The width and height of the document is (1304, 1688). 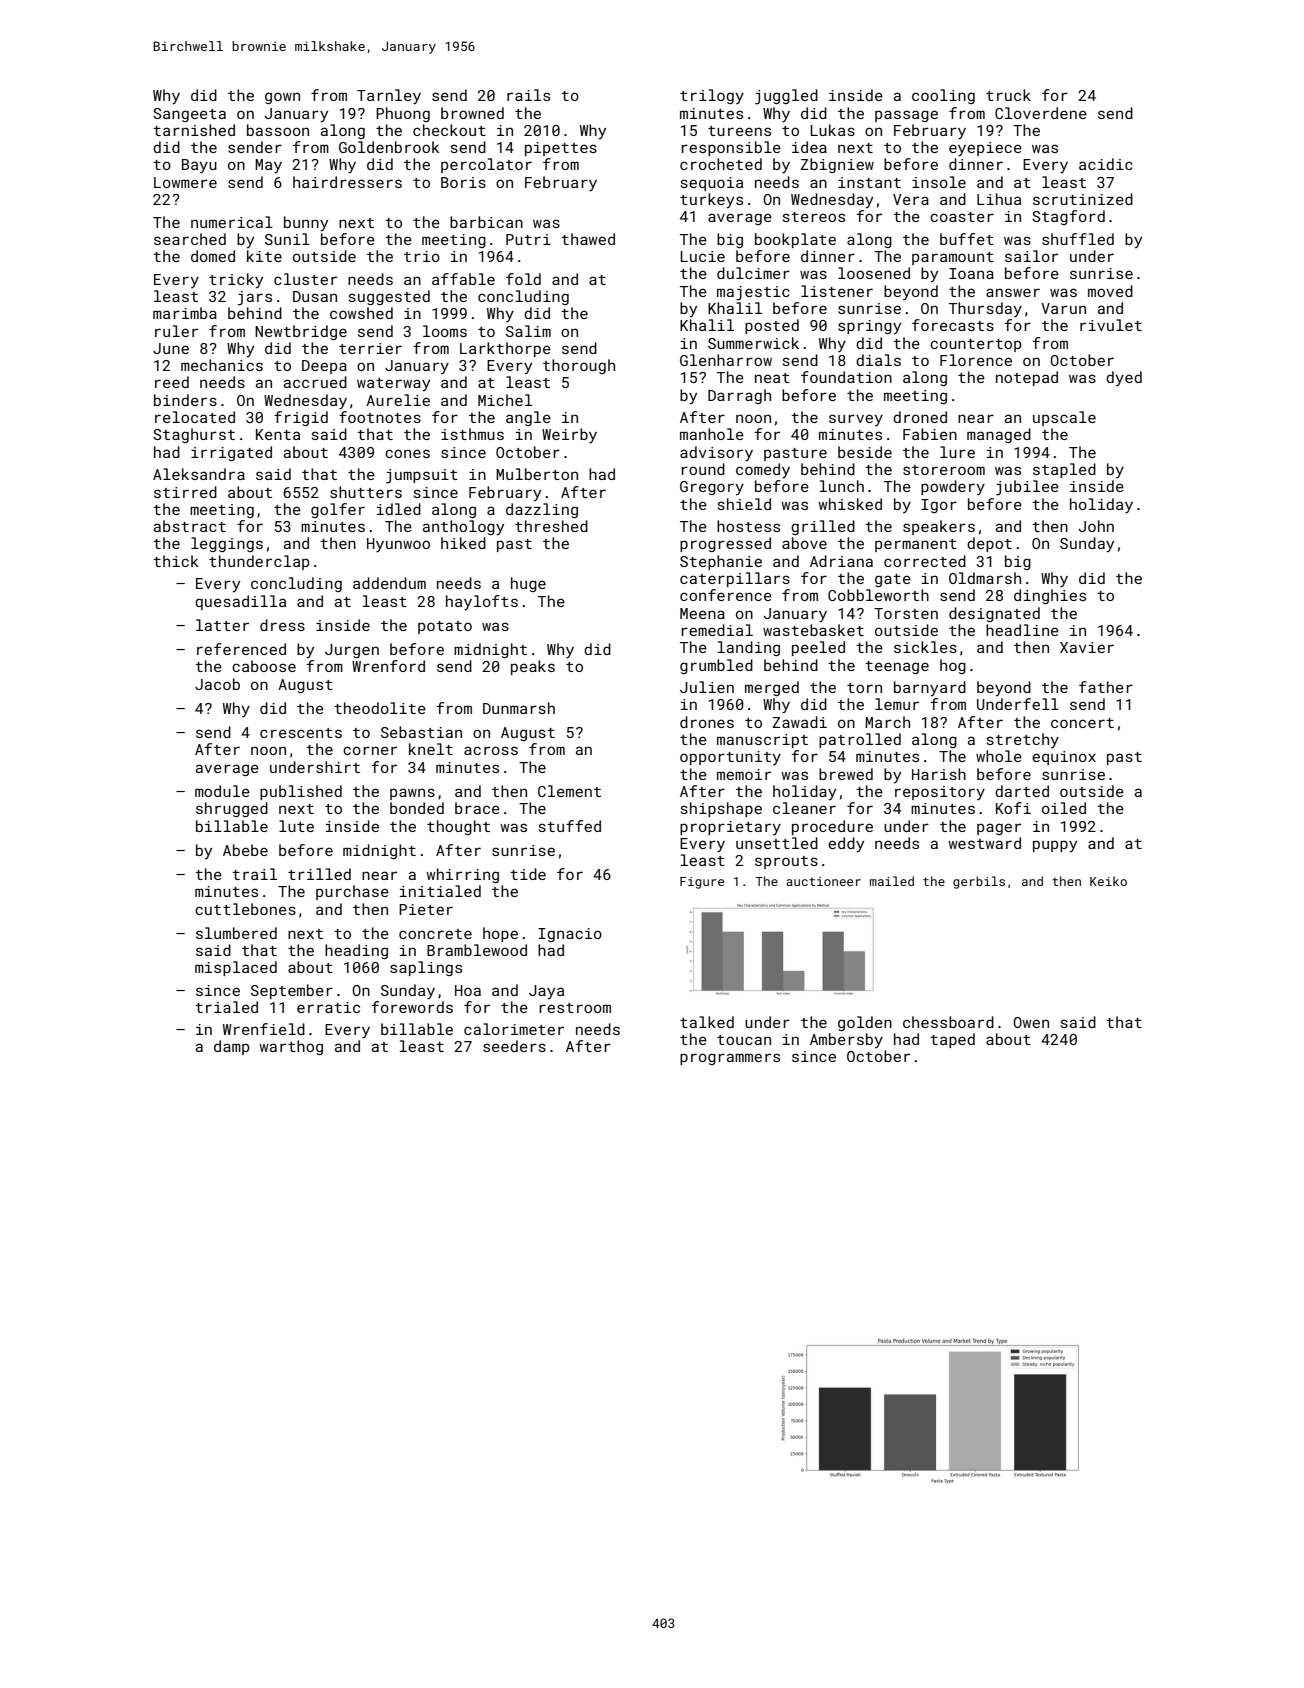 What do you see at coordinates (707, 687) in the document?
I see `Julien` at bounding box center [707, 687].
